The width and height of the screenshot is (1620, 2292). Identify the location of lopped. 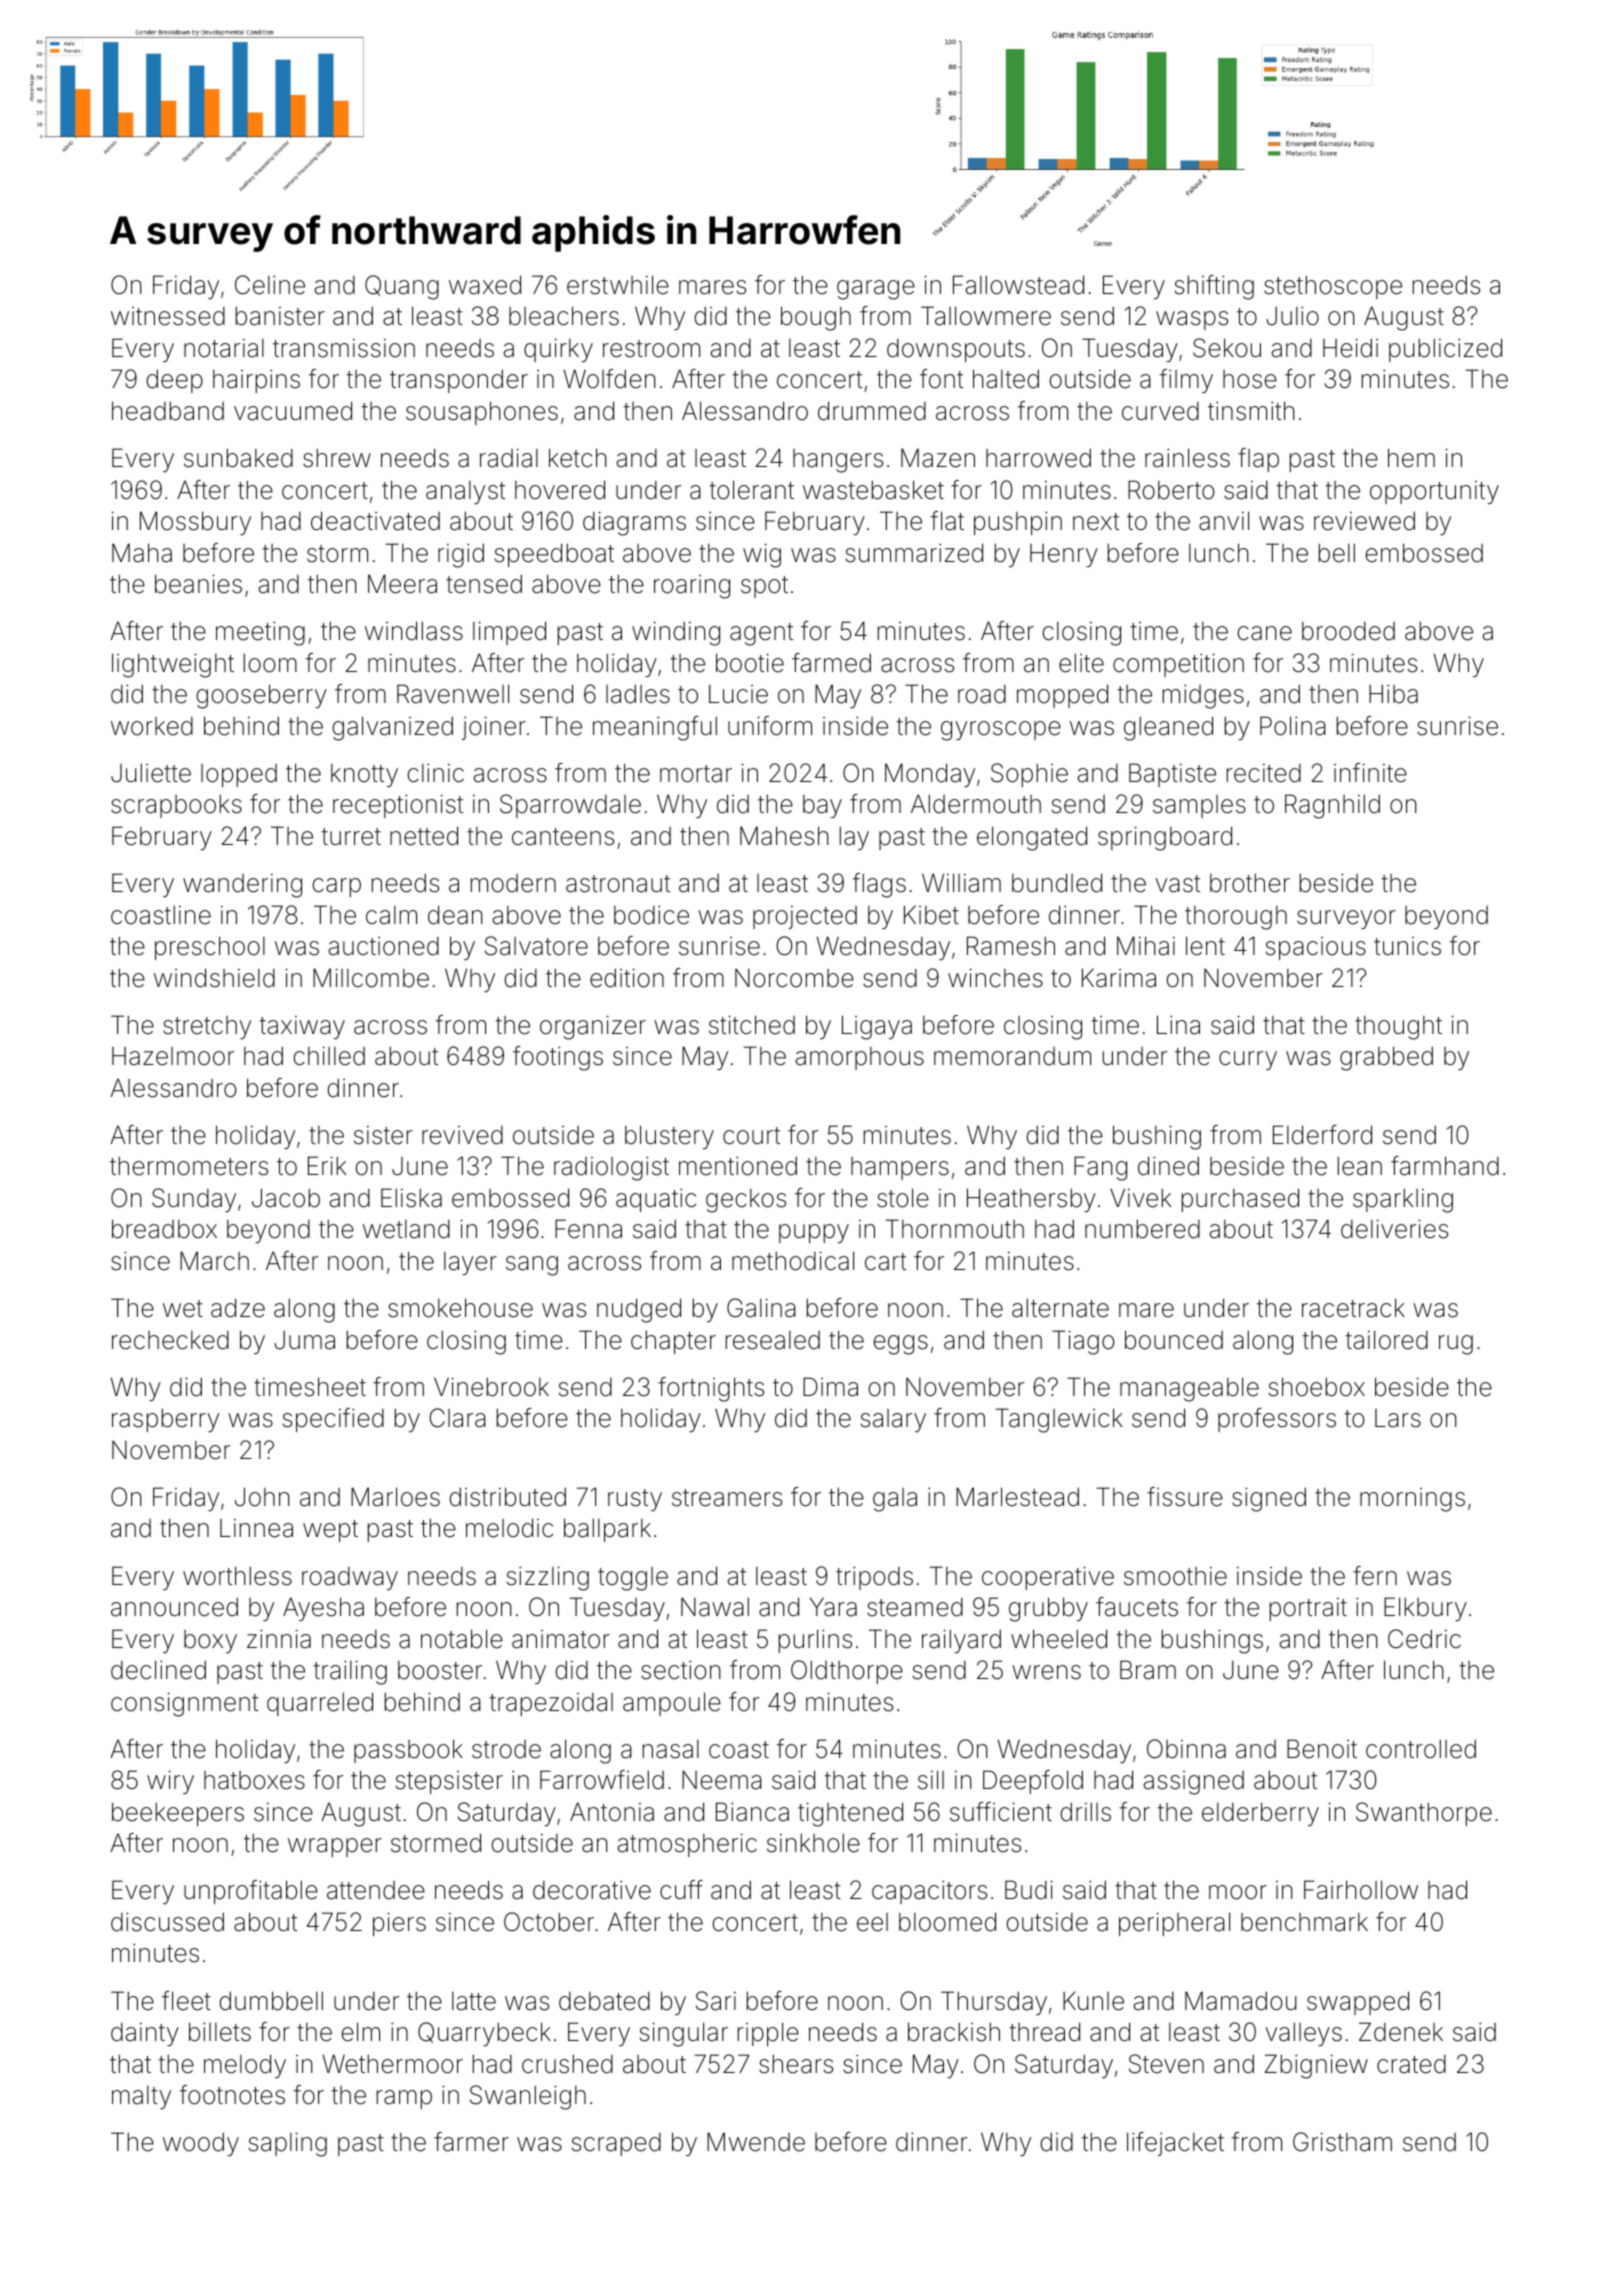
(239, 775).
